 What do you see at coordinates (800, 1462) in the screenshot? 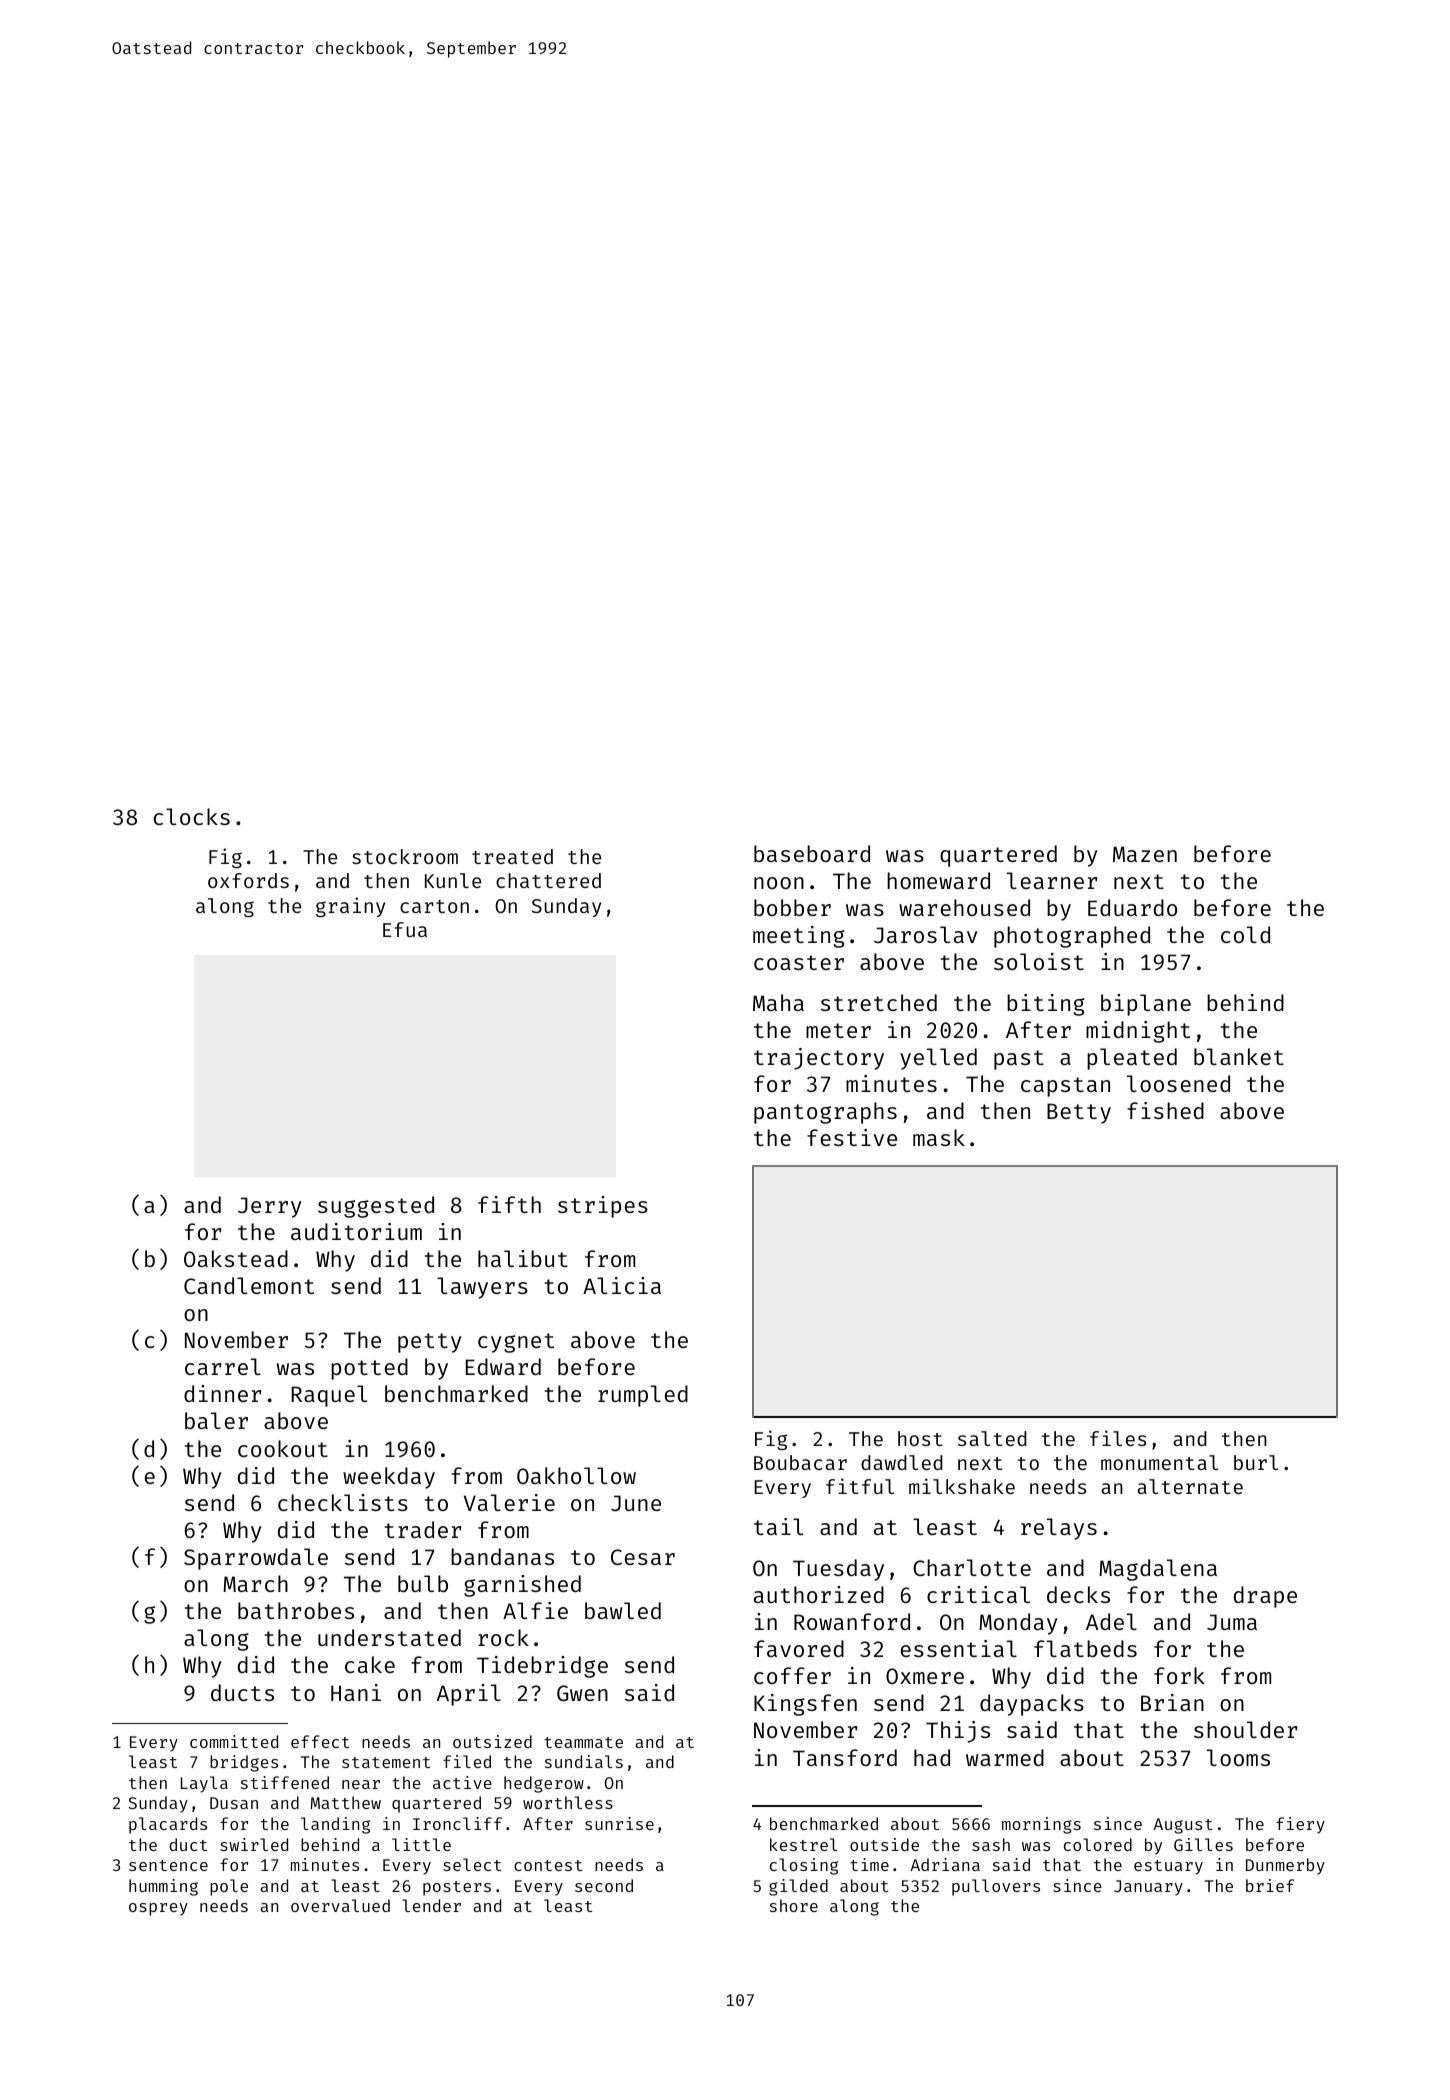
I see `Boubacar` at bounding box center [800, 1462].
